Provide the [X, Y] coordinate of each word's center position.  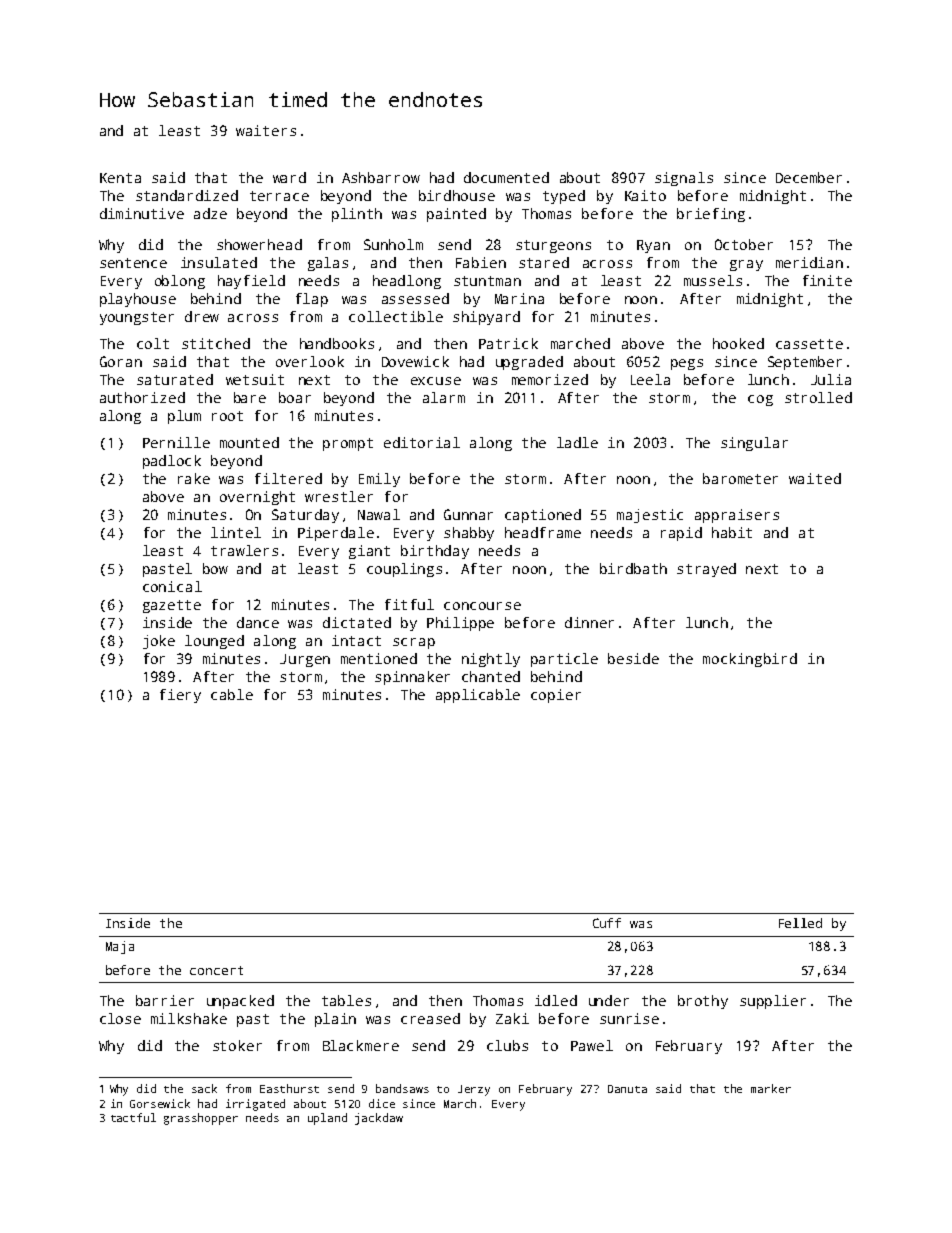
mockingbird [750, 660]
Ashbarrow [381, 177]
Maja [120, 947]
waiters [266, 130]
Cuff [607, 923]
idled [556, 1000]
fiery [180, 696]
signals [684, 179]
